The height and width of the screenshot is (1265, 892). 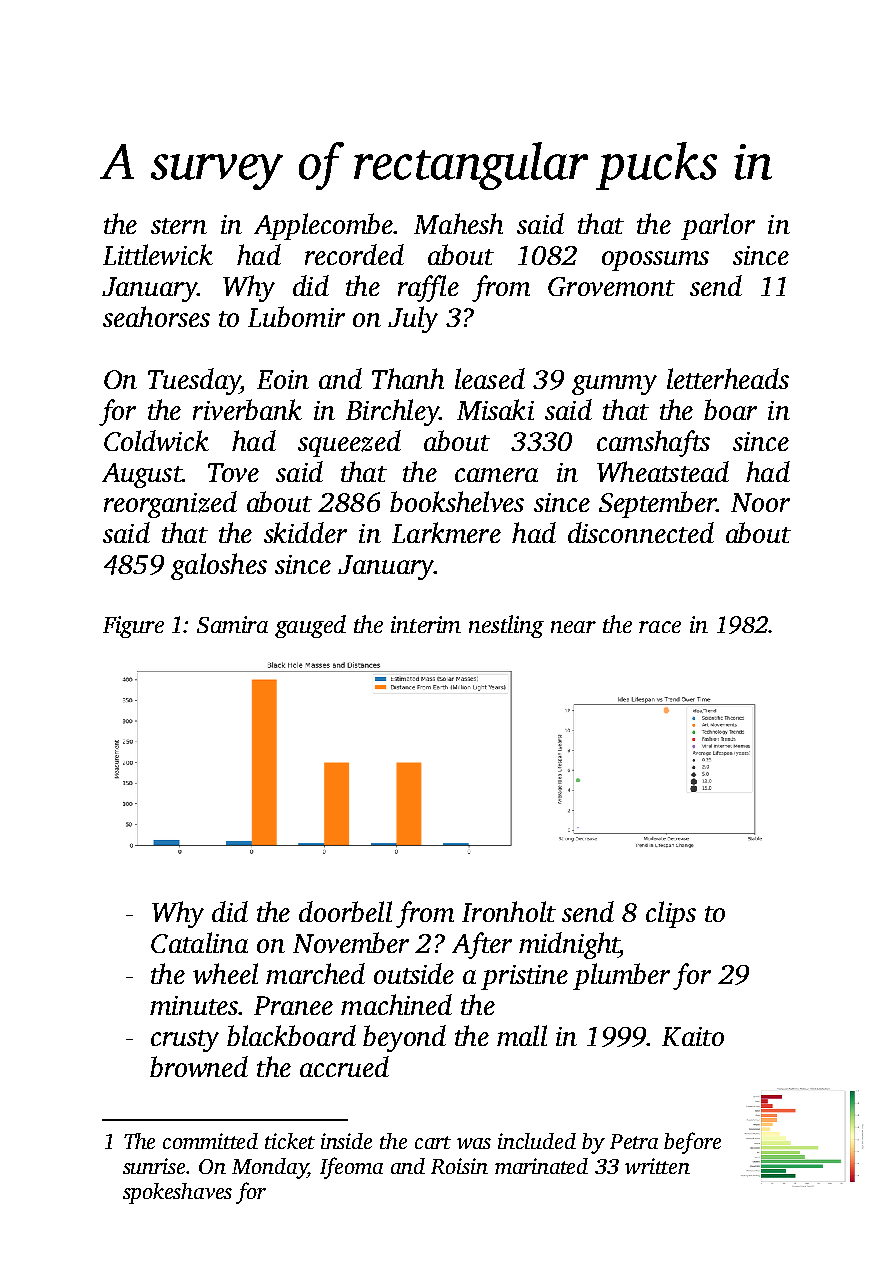 What do you see at coordinates (614, 385) in the screenshot?
I see `gummy` at bounding box center [614, 385].
